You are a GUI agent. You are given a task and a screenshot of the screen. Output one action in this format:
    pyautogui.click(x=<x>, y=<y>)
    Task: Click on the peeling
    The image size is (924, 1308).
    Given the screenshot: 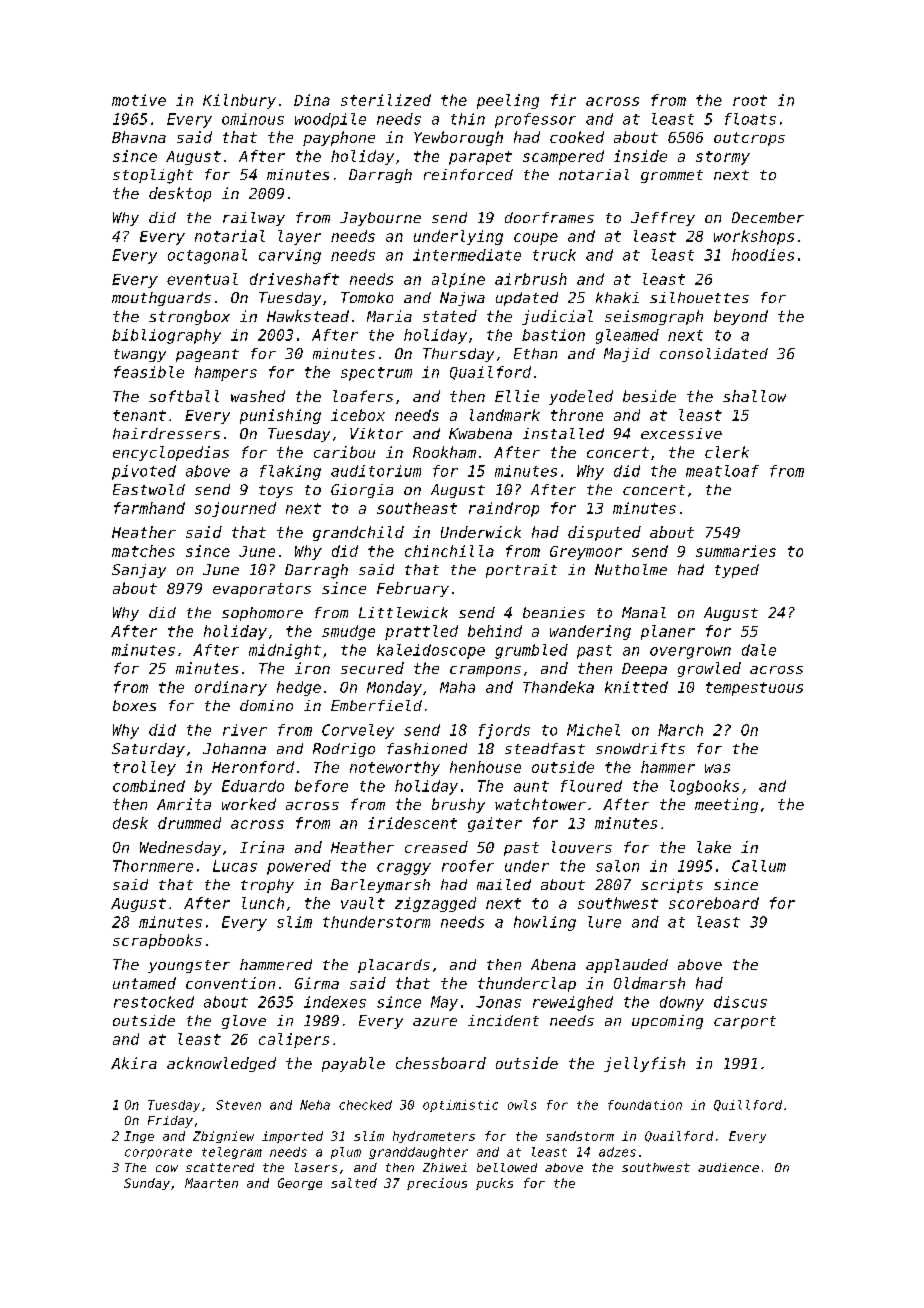 What is the action you would take?
    pyautogui.click(x=508, y=101)
